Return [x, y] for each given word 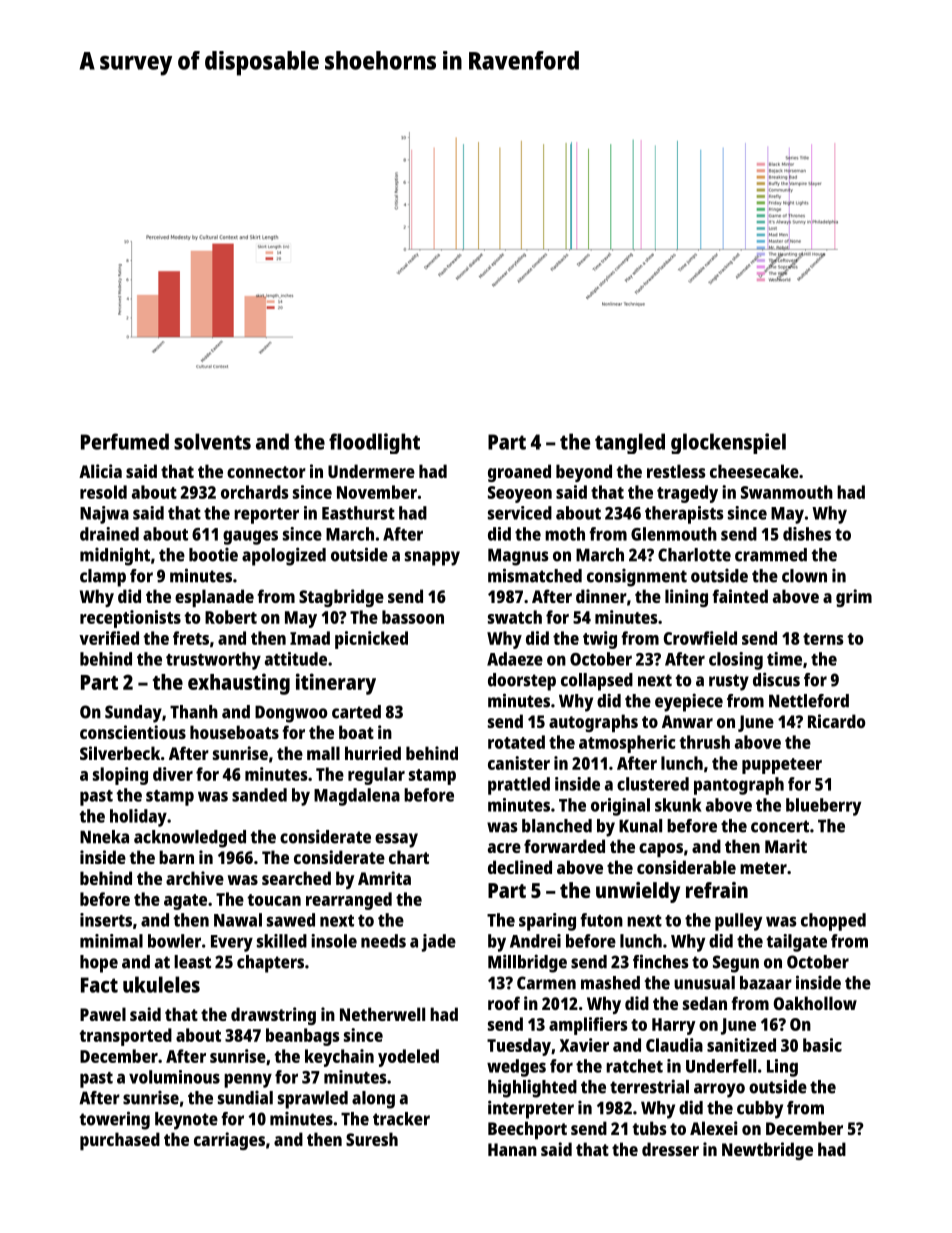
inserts [106, 920]
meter [763, 868]
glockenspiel [728, 443]
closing [736, 661]
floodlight [374, 443]
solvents [212, 441]
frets [191, 638]
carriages [229, 1141]
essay [396, 840]
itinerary [336, 684]
